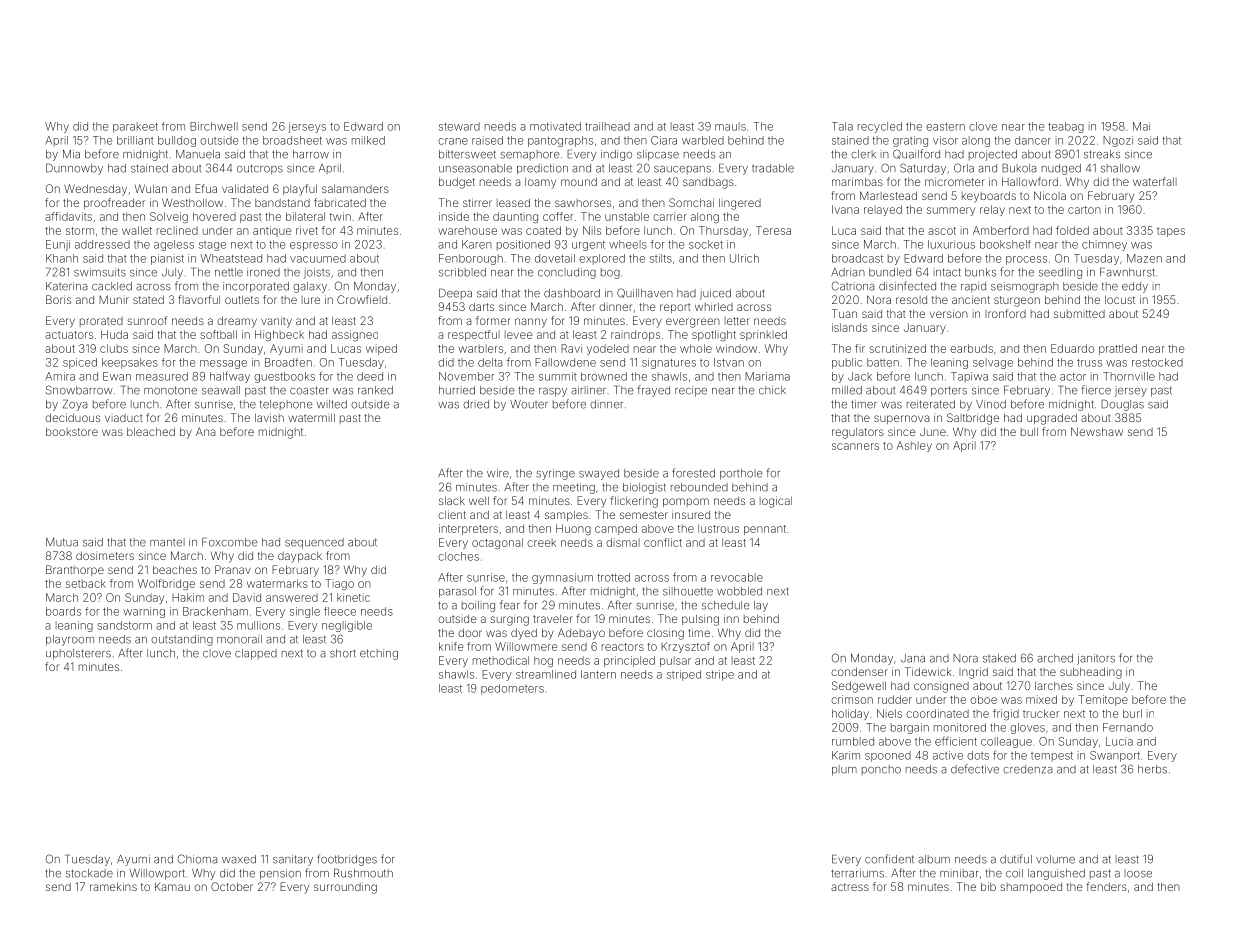 The width and height of the screenshot is (1233, 952). What do you see at coordinates (599, 474) in the screenshot?
I see `swayed` at bounding box center [599, 474].
